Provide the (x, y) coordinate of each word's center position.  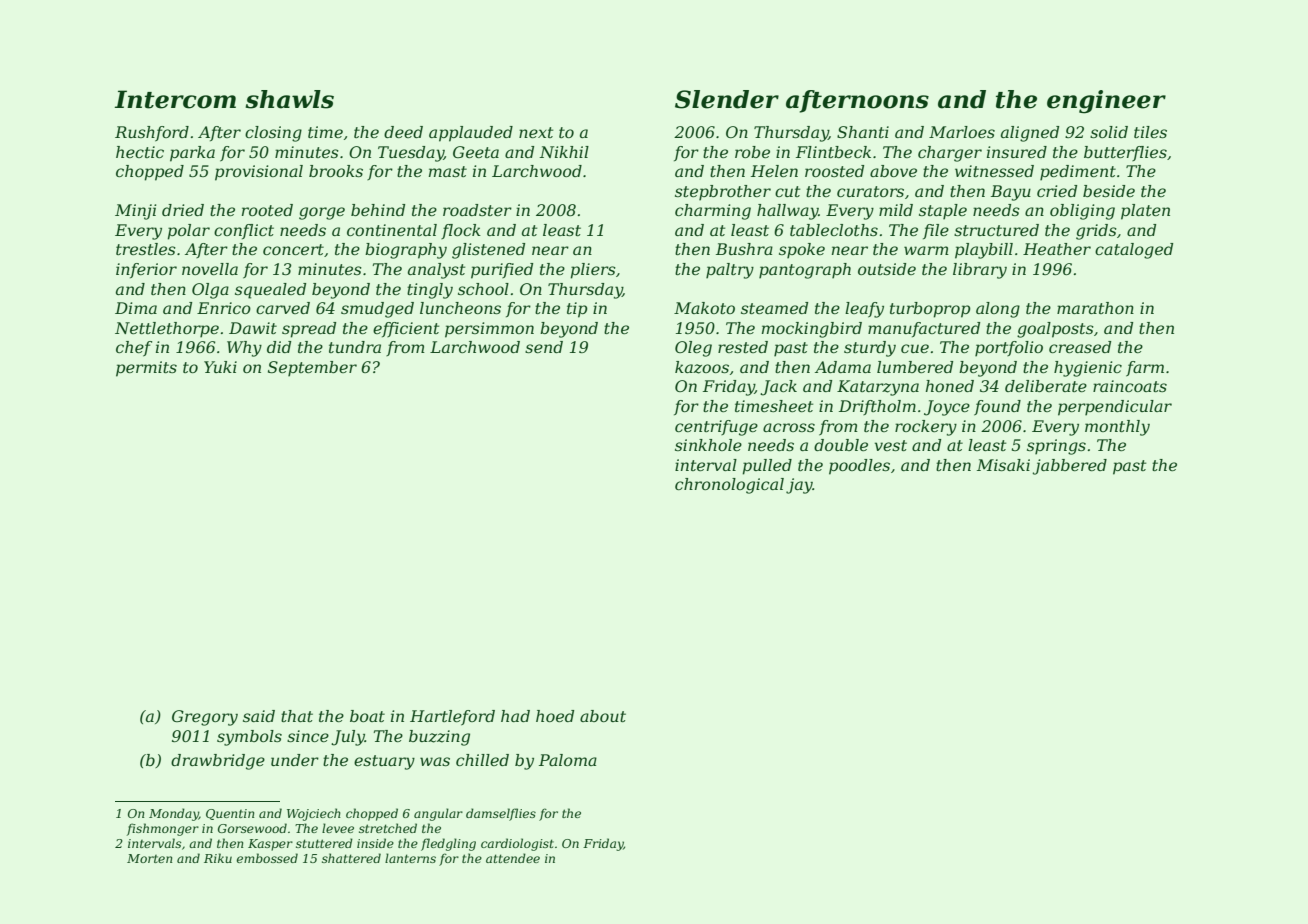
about (603, 716)
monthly (1117, 428)
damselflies (501, 814)
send (544, 347)
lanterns (410, 858)
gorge (322, 213)
